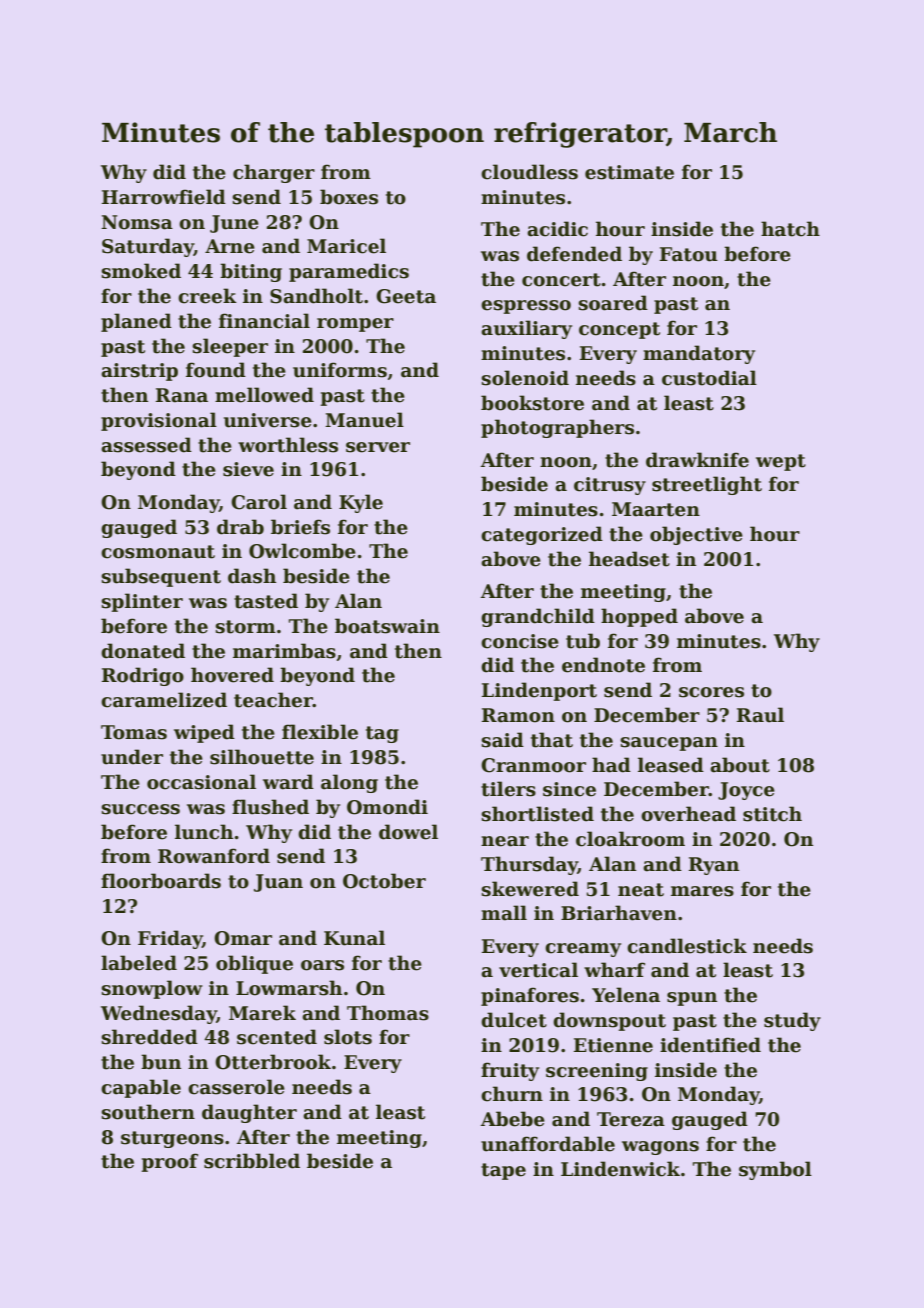 The height and width of the screenshot is (1308, 924). What do you see at coordinates (278, 883) in the screenshot?
I see `Juan` at bounding box center [278, 883].
